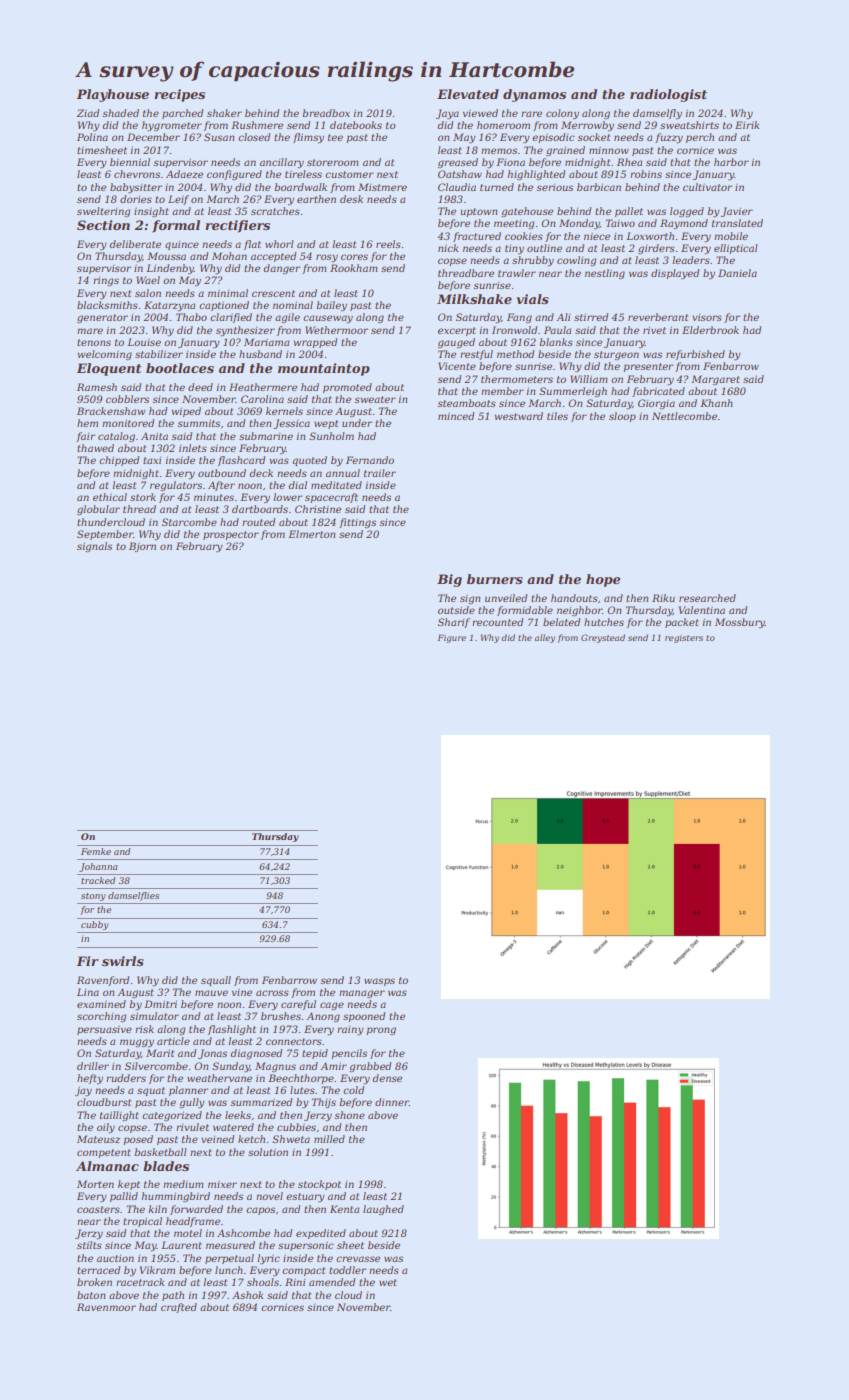  Describe the element at coordinates (387, 1078) in the screenshot. I see `dense` at that location.
